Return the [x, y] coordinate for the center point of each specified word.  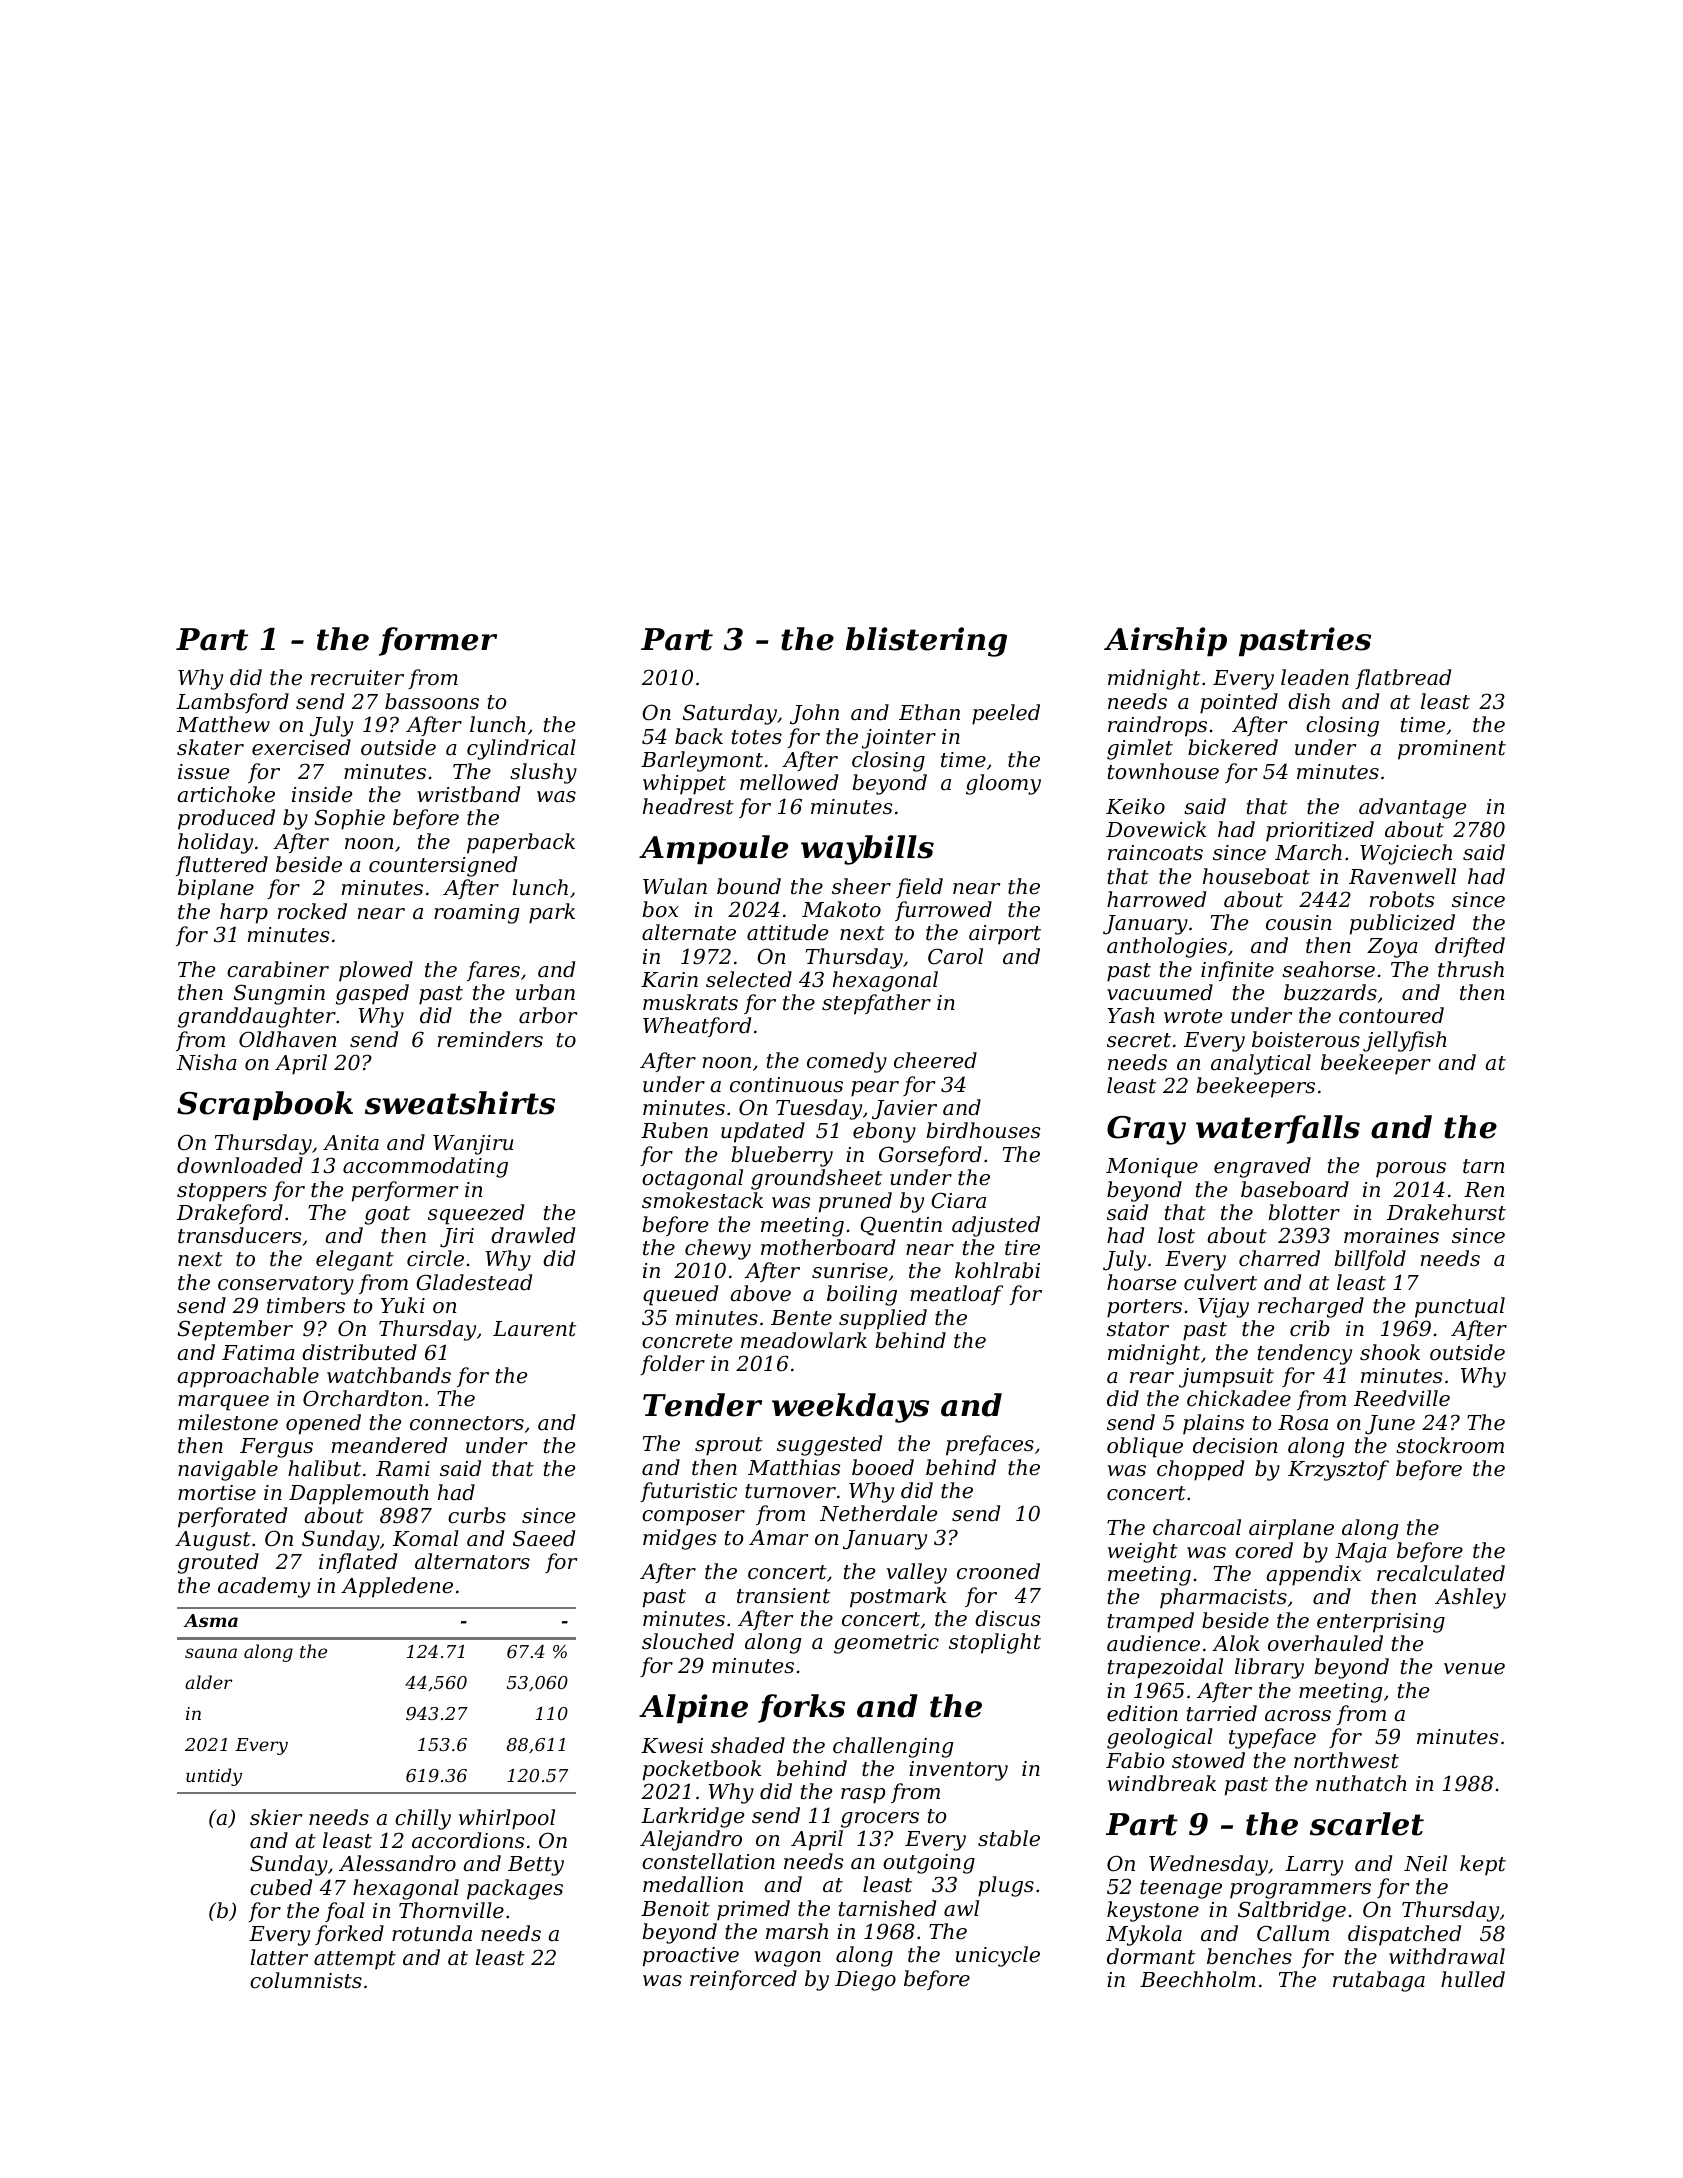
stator [1138, 1329]
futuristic [688, 1492]
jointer [899, 739]
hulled [1473, 1979]
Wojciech [1406, 854]
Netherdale [878, 1513]
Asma [210, 1620]
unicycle [998, 1956]
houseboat [1256, 876]
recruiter [357, 678]
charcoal [1197, 1527]
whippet [684, 784]
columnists [306, 1980]
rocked [312, 911]
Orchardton [362, 1398]
